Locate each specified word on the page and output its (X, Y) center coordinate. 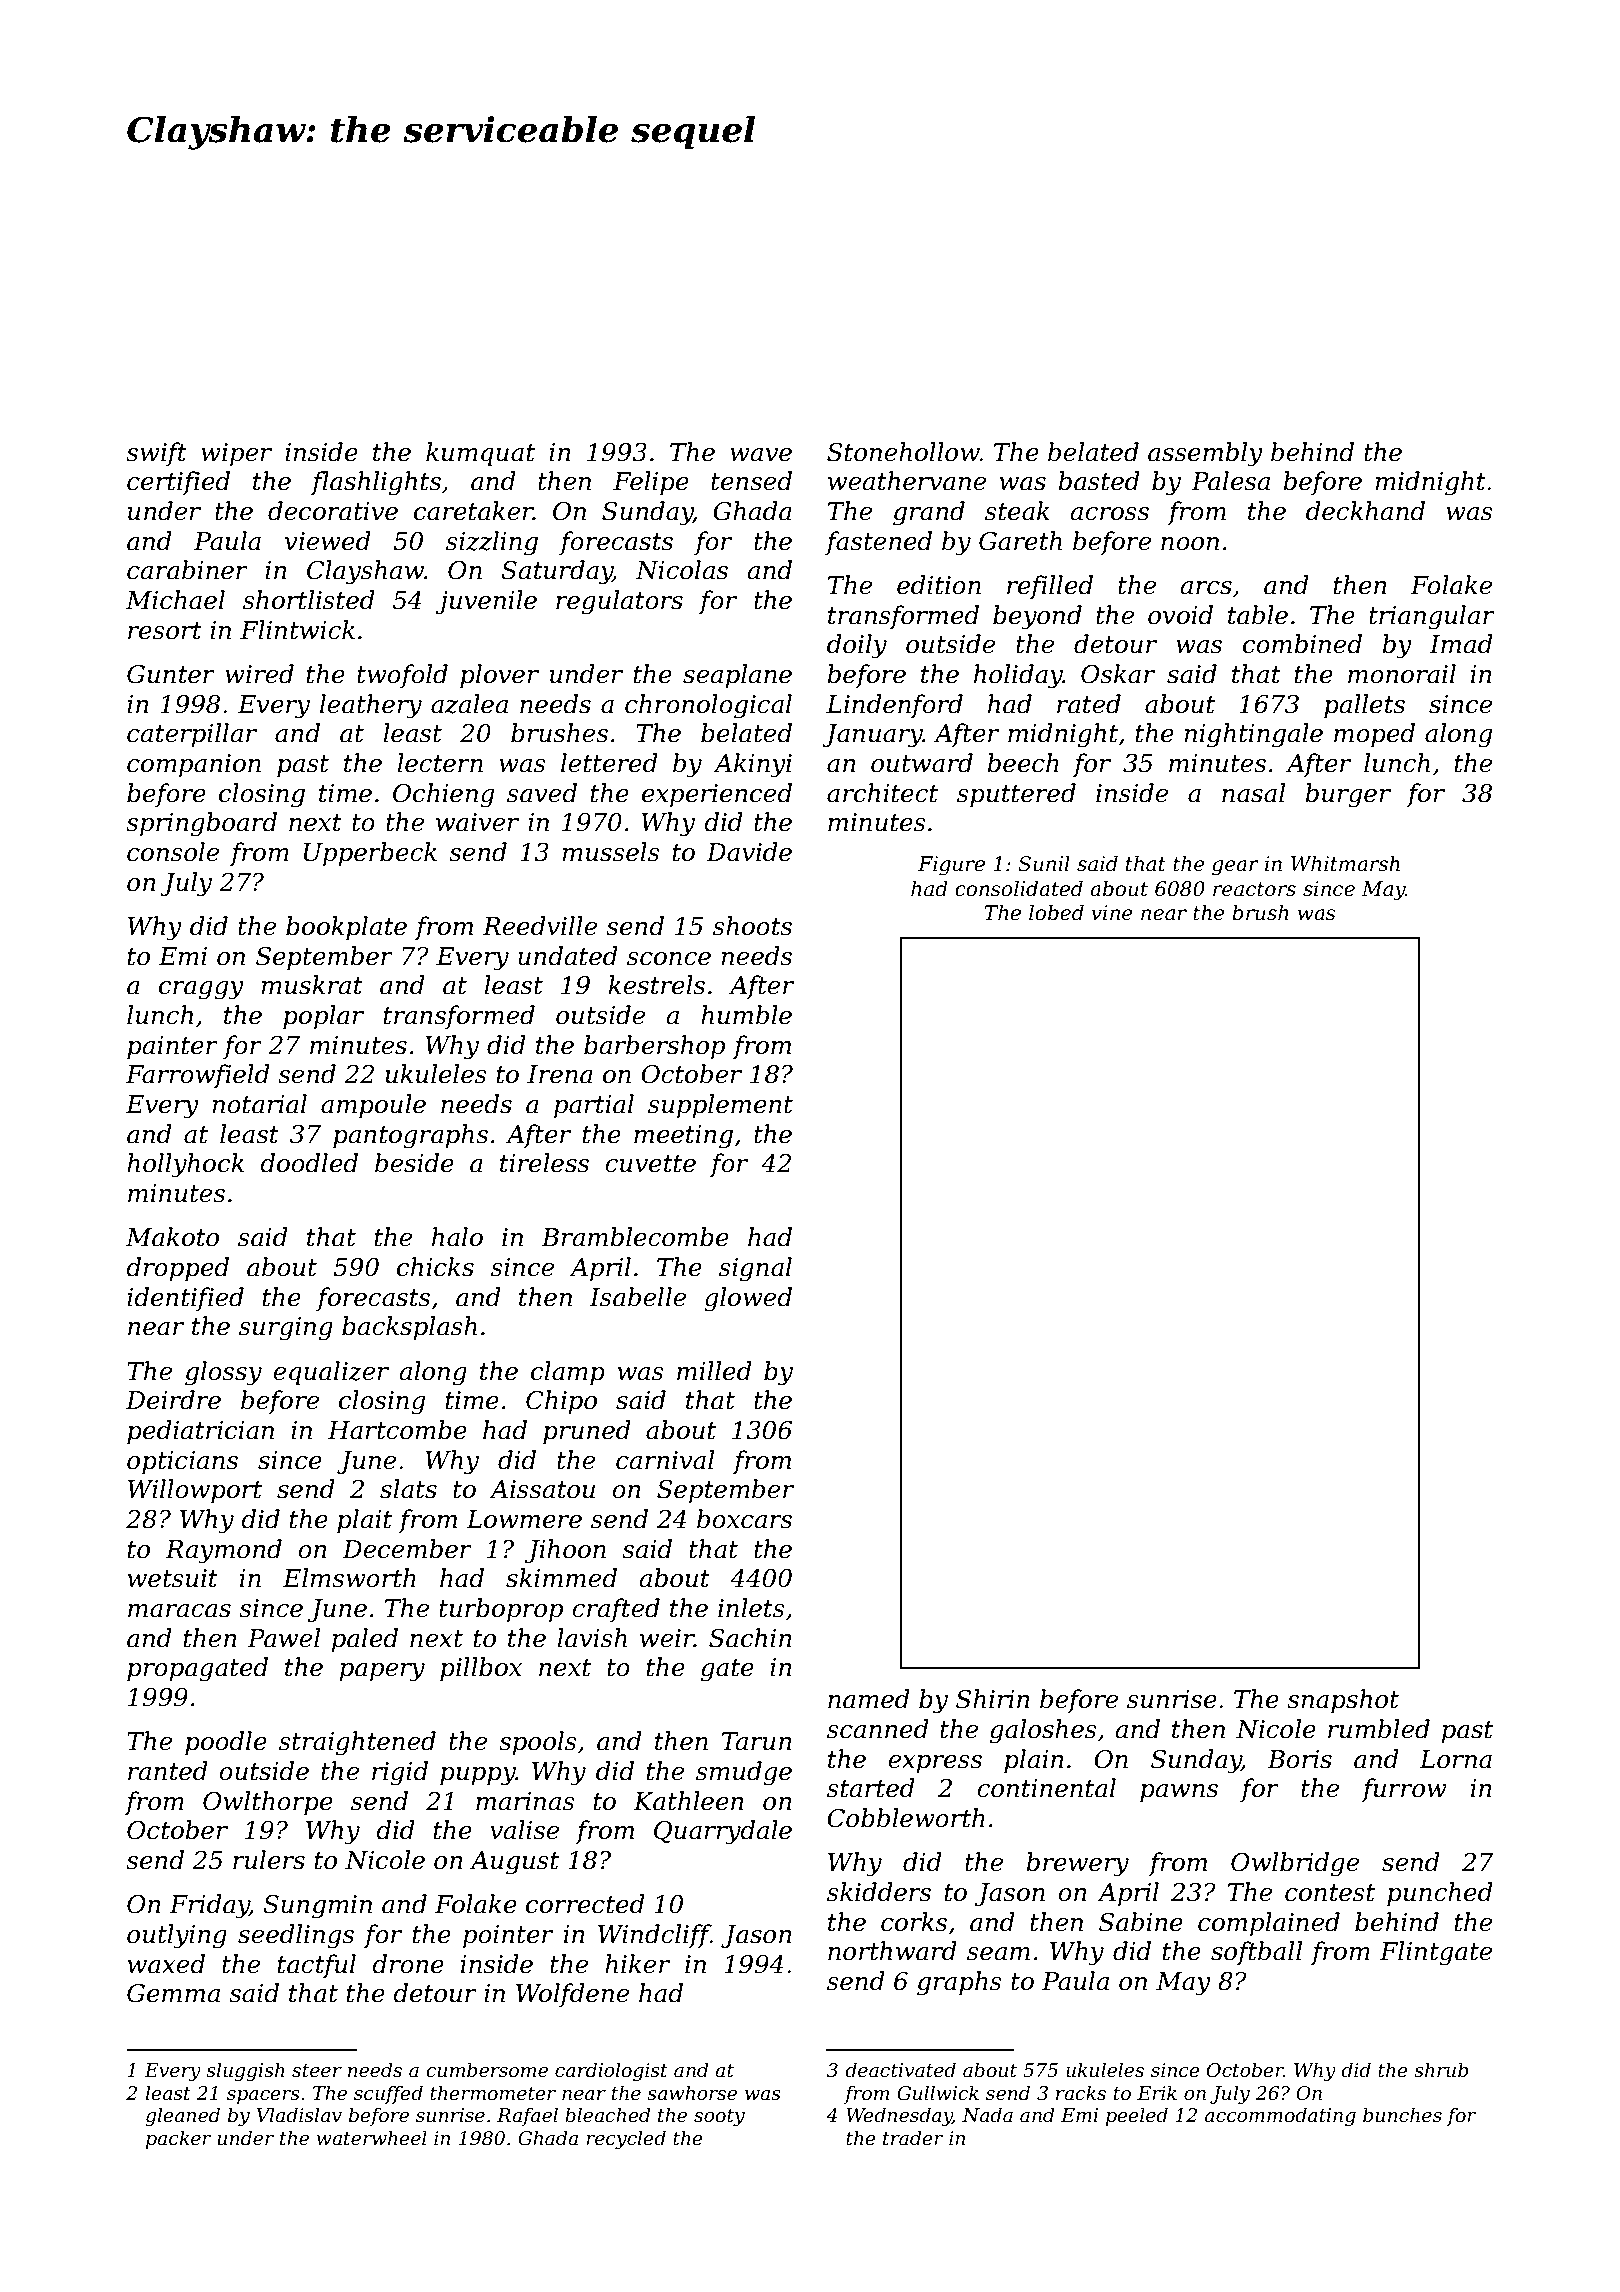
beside (414, 1163)
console (173, 852)
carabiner (187, 570)
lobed (1056, 912)
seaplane (737, 676)
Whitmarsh (1345, 863)
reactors (1254, 889)
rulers (269, 1860)
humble (746, 1015)
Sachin (750, 1638)
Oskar (1118, 674)
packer (178, 2139)
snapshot (1343, 1701)
